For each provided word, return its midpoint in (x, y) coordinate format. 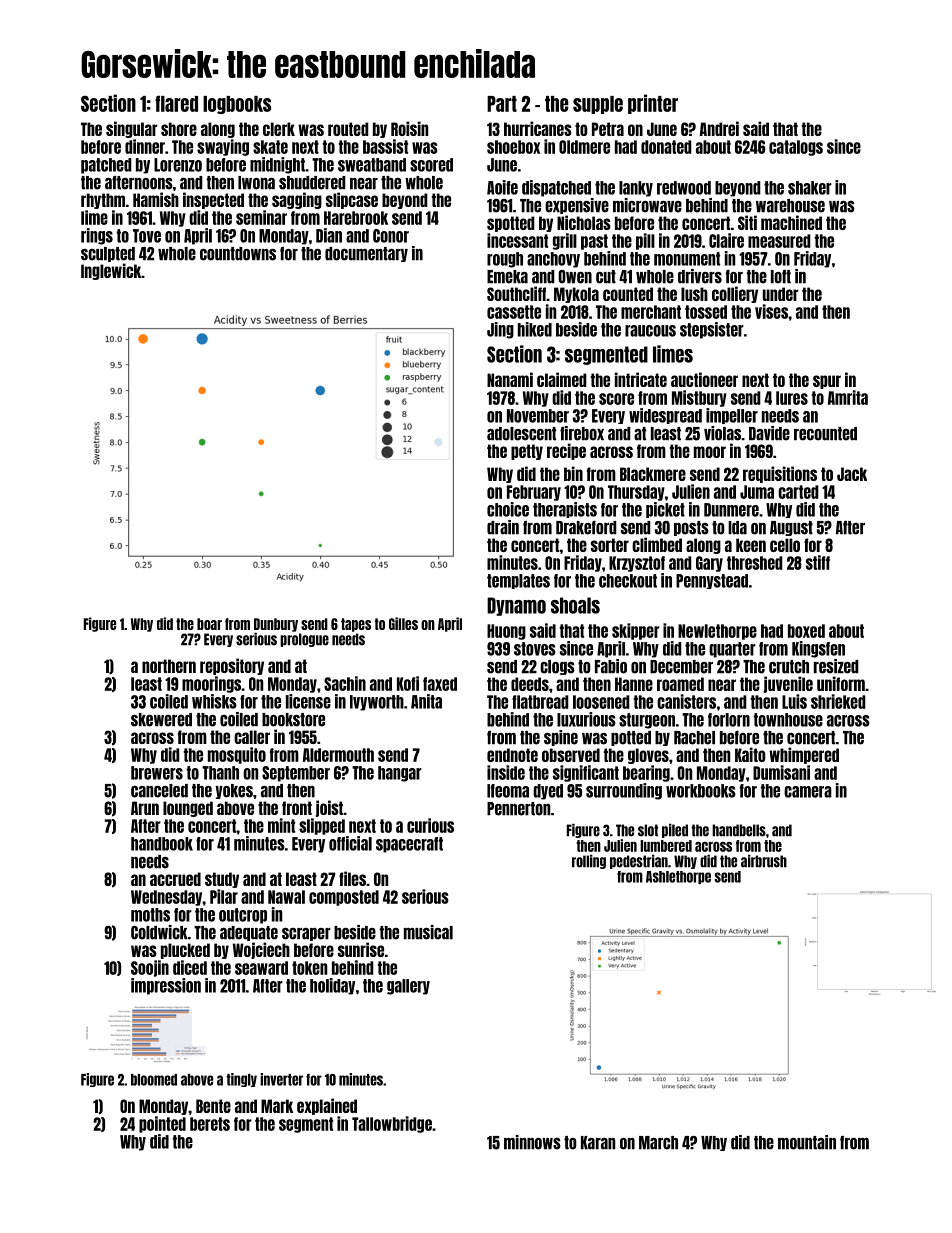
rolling (589, 861)
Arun (145, 808)
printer (653, 104)
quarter (732, 650)
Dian (329, 235)
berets (210, 1124)
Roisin (409, 128)
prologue (304, 640)
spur (827, 382)
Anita (426, 701)
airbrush (764, 861)
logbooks (237, 105)
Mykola (576, 295)
